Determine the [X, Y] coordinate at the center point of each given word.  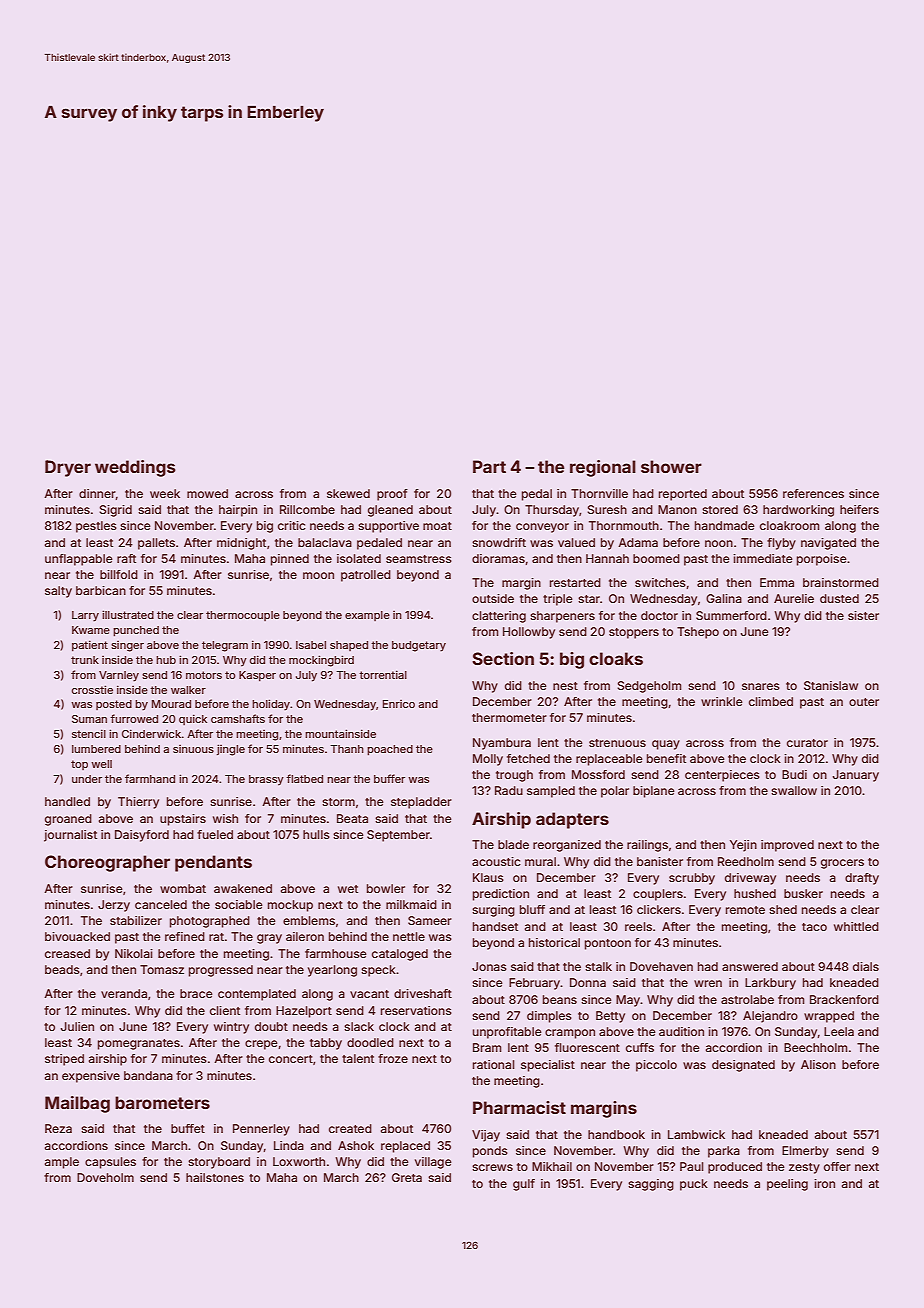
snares [761, 686]
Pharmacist [519, 1107]
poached [390, 750]
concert [291, 1059]
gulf [524, 1185]
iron [824, 1183]
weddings [135, 468]
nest [565, 686]
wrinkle [722, 701]
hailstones [215, 1177]
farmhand [150, 778]
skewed [348, 493]
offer [837, 1166]
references [813, 493]
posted [114, 705]
